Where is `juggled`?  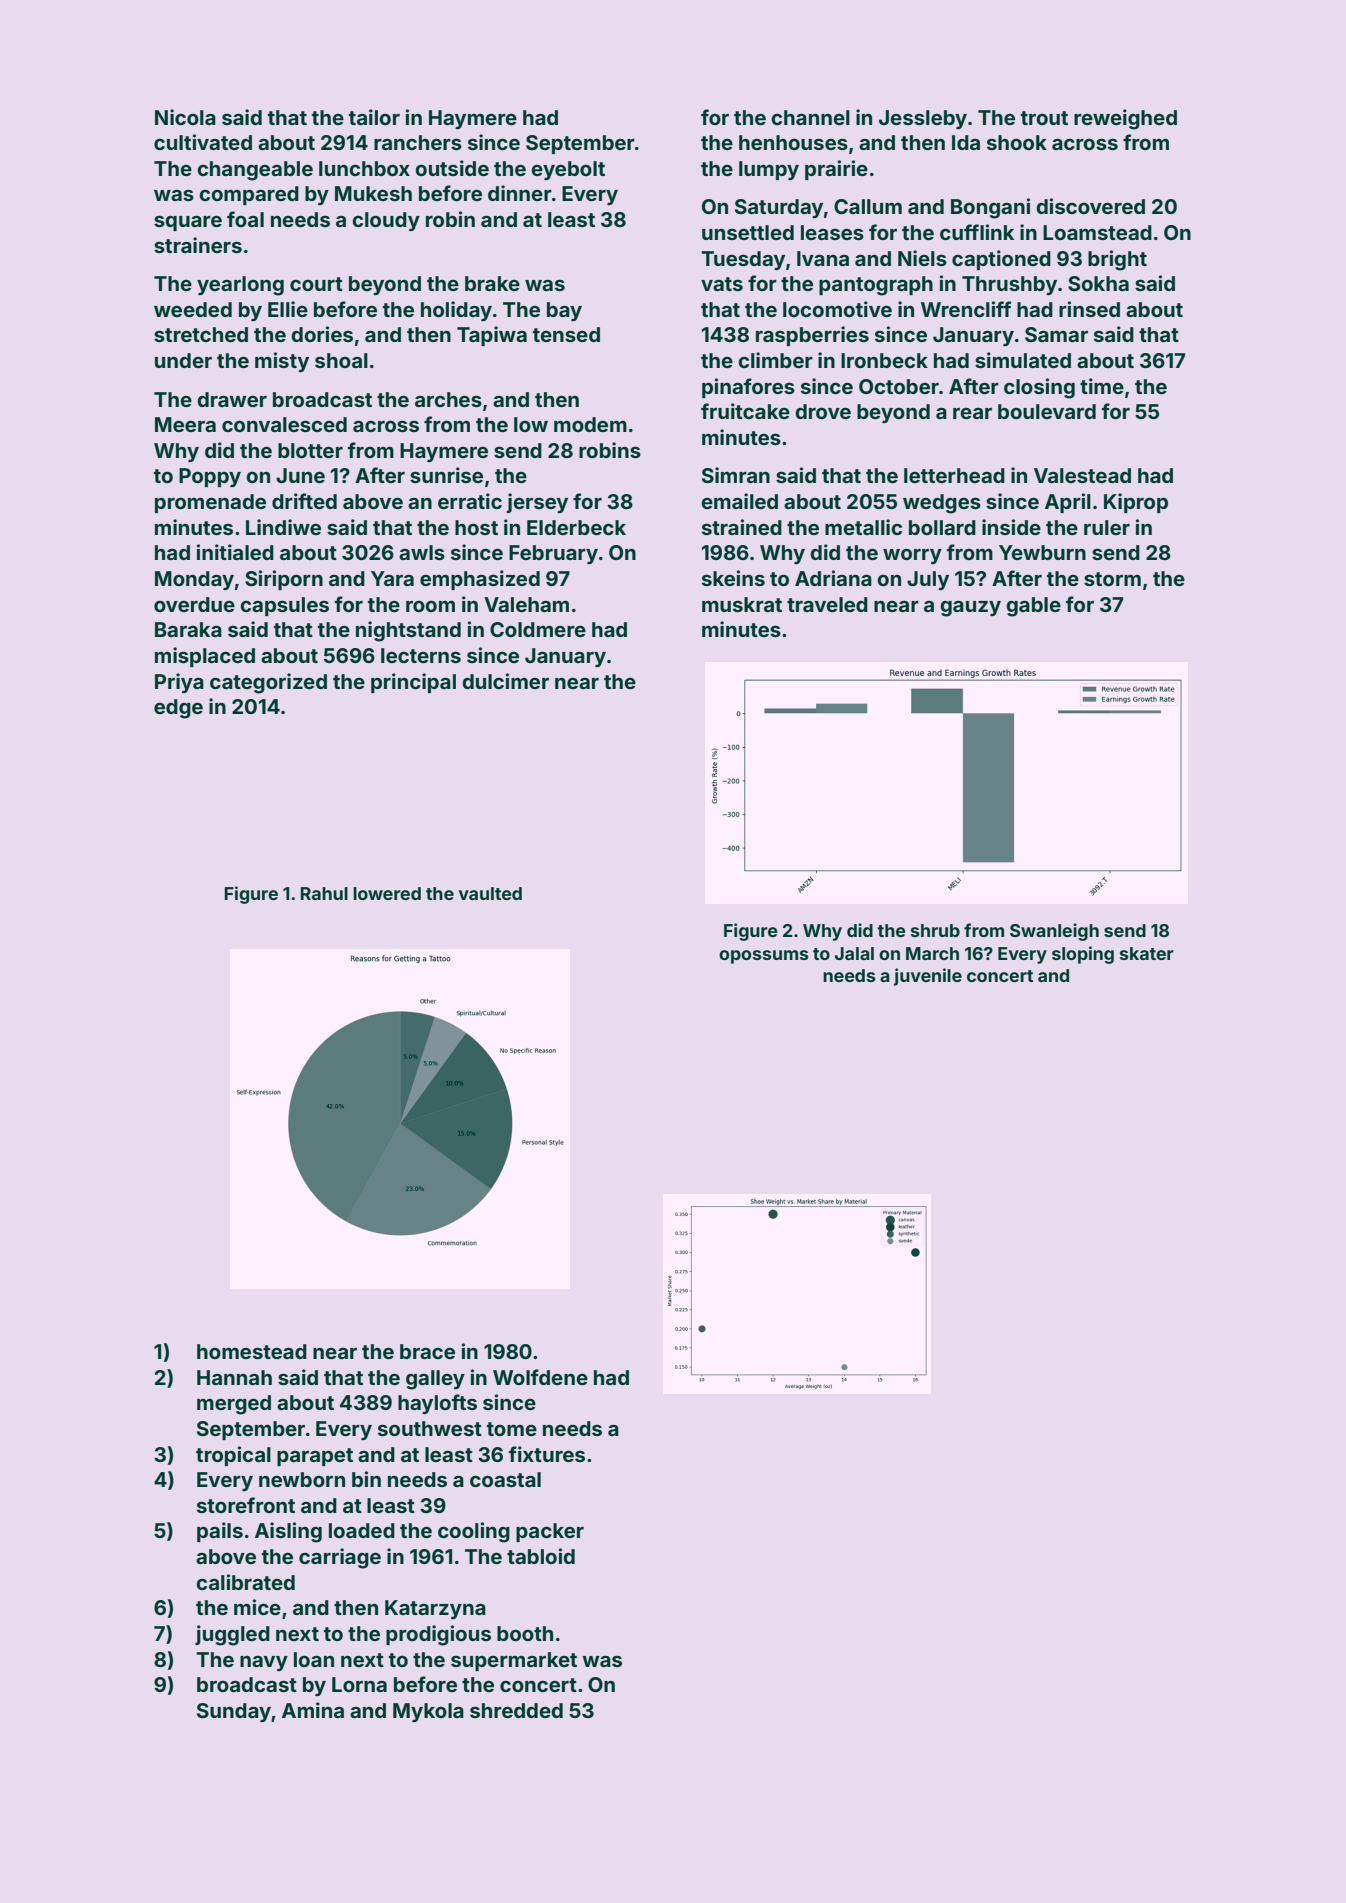
juggled is located at coordinates (232, 1635).
